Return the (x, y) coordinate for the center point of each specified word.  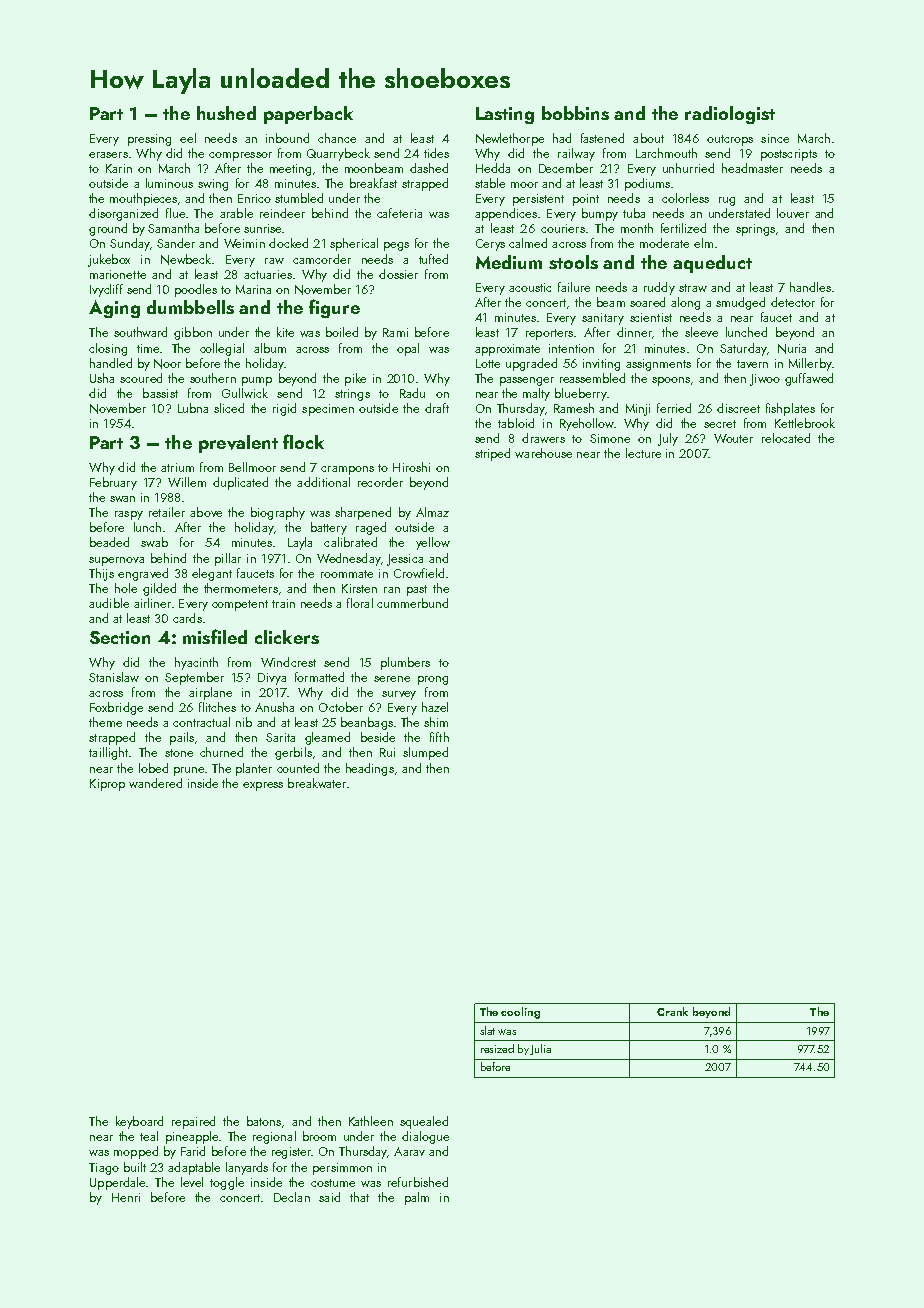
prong (433, 680)
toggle (227, 1183)
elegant (212, 574)
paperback (308, 115)
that (359, 1197)
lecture (643, 453)
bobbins (575, 113)
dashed (429, 168)
